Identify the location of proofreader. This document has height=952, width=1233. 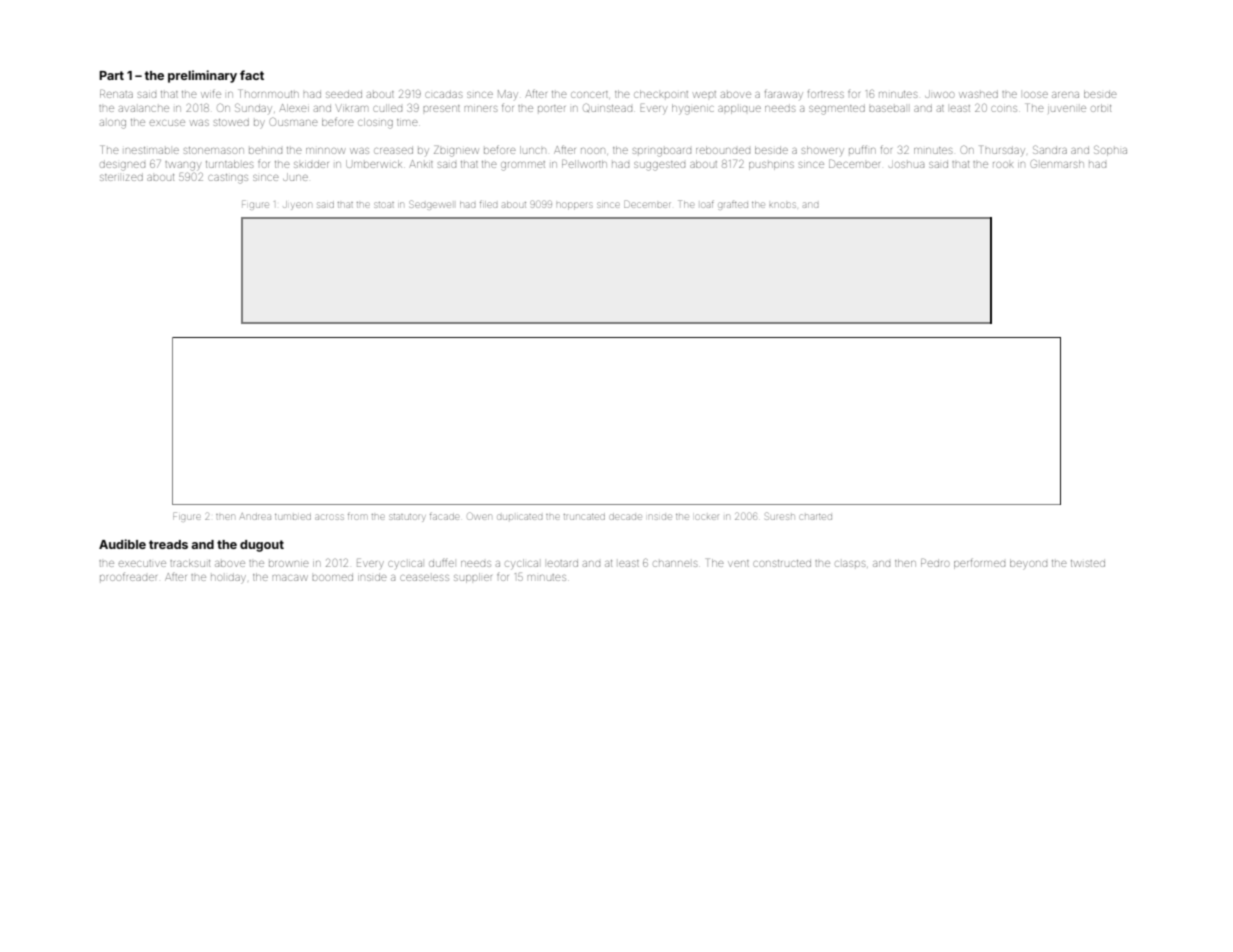
(128, 576).
